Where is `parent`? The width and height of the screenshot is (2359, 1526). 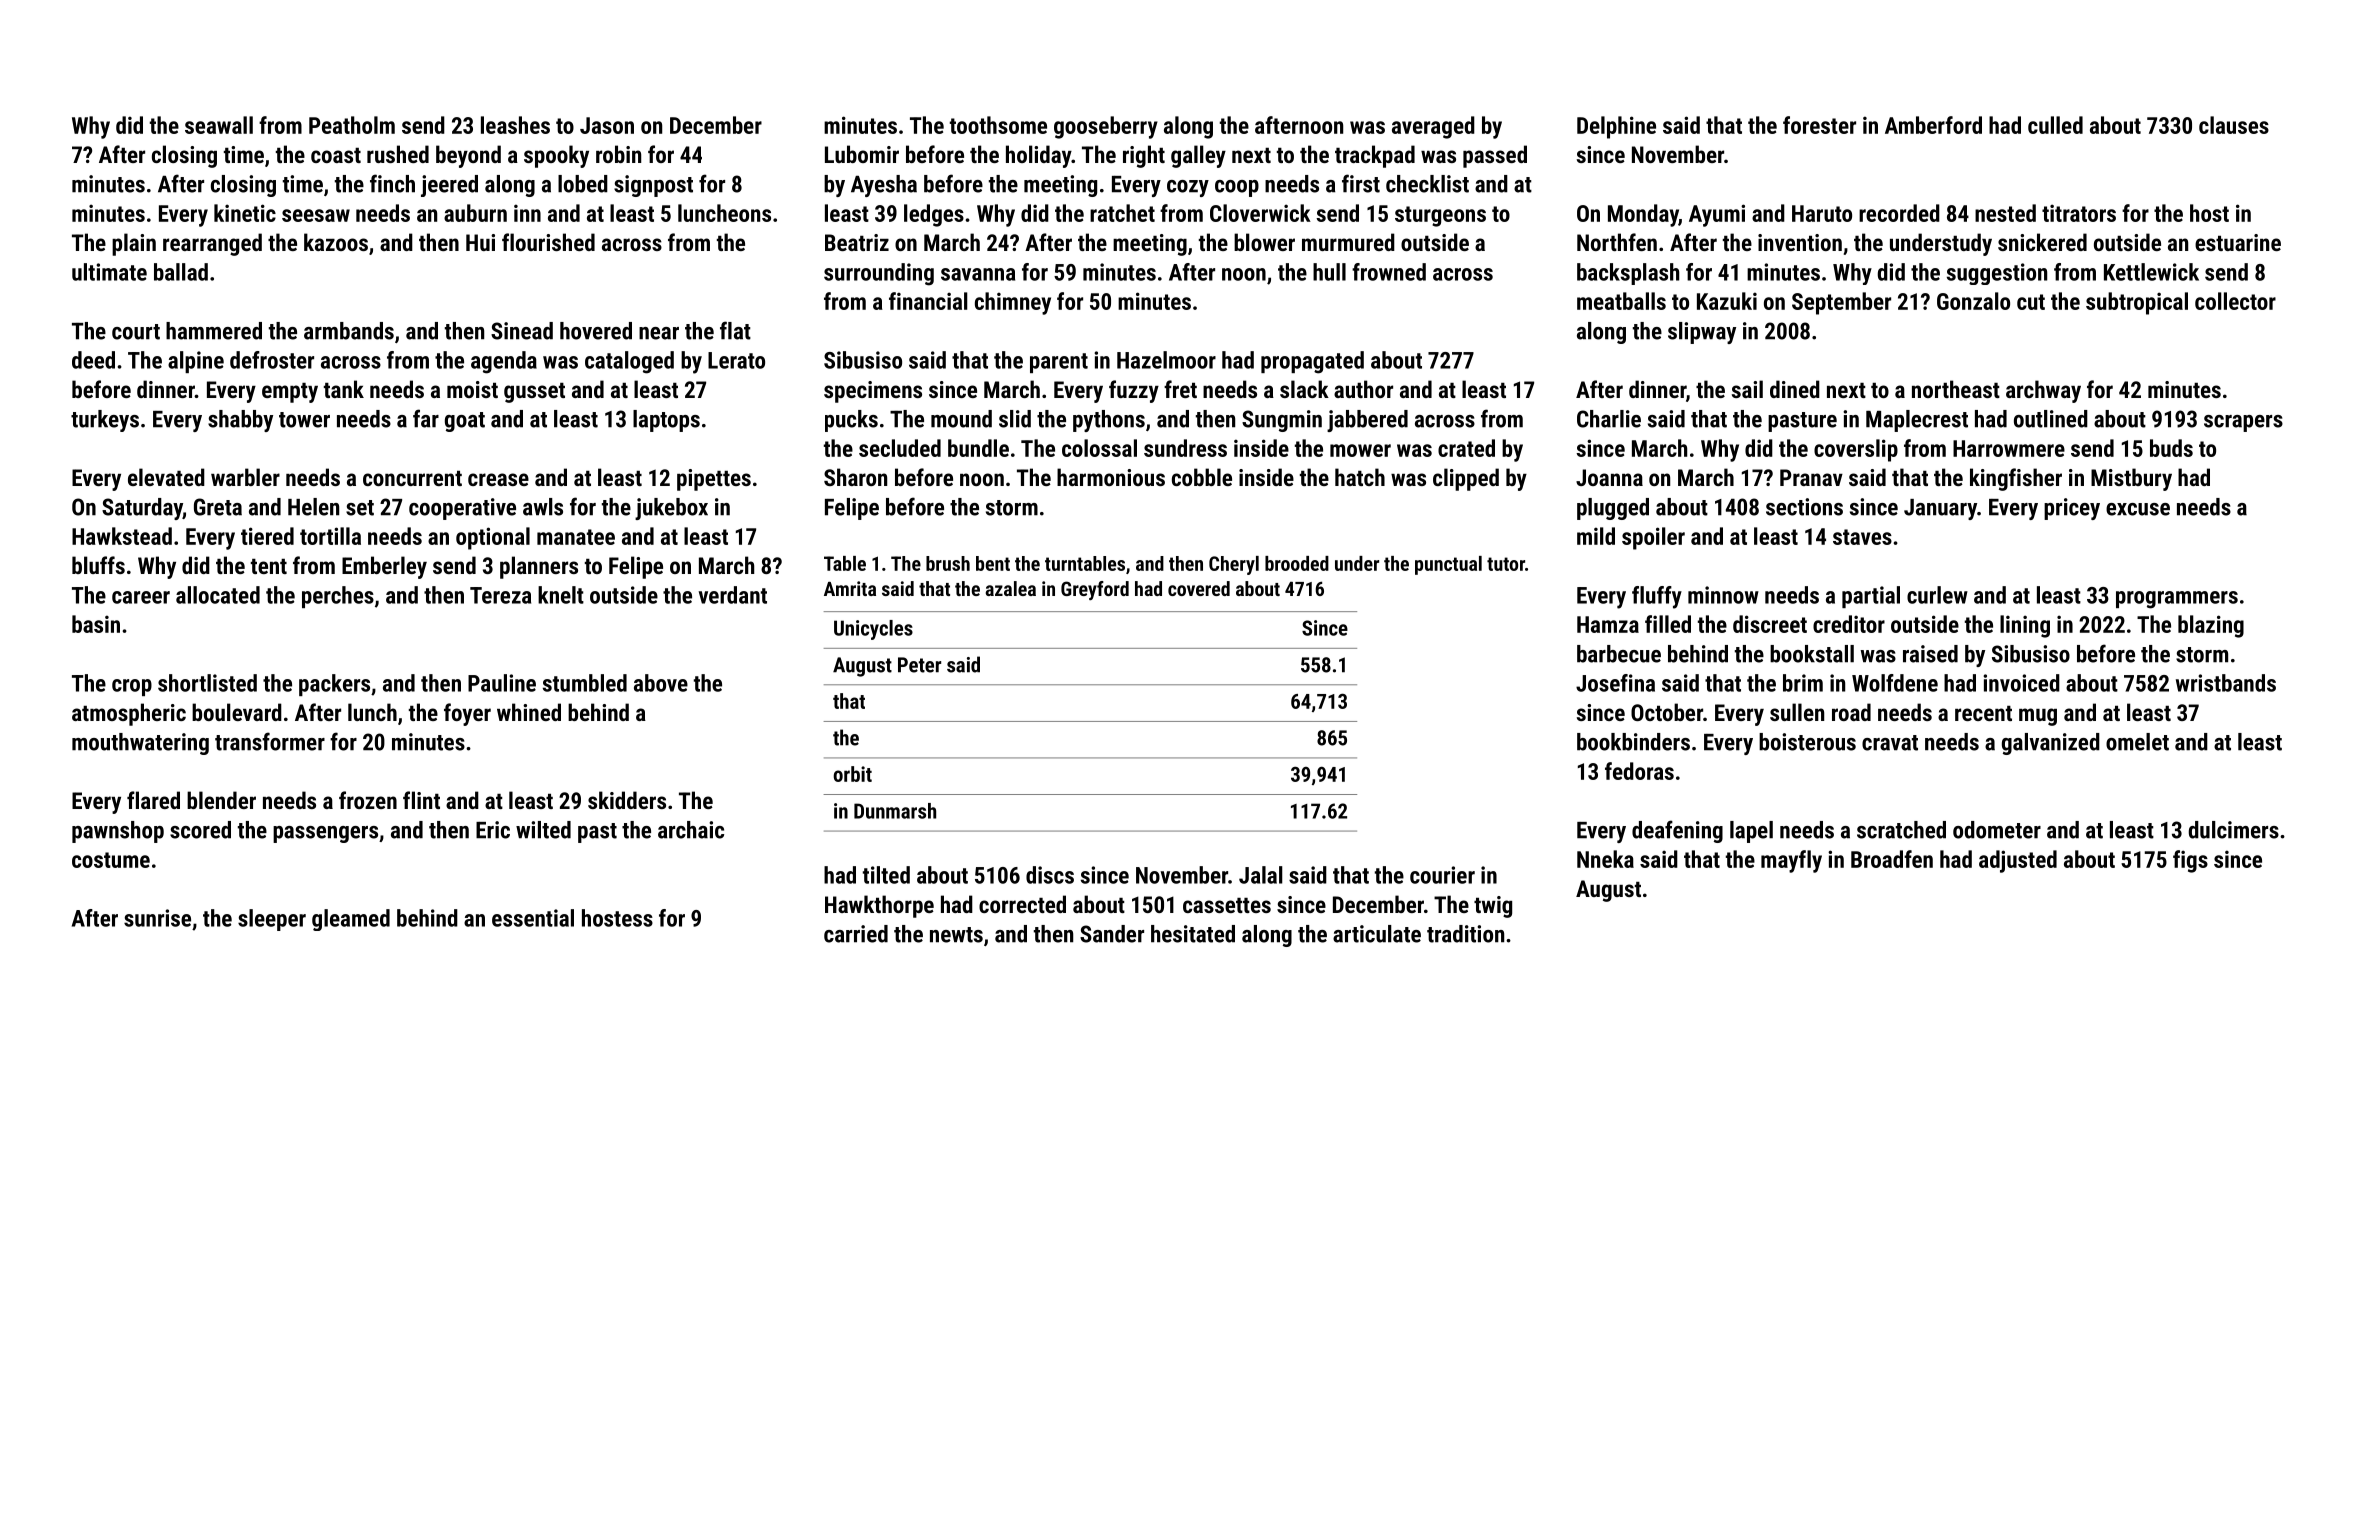 parent is located at coordinates (1059, 363).
